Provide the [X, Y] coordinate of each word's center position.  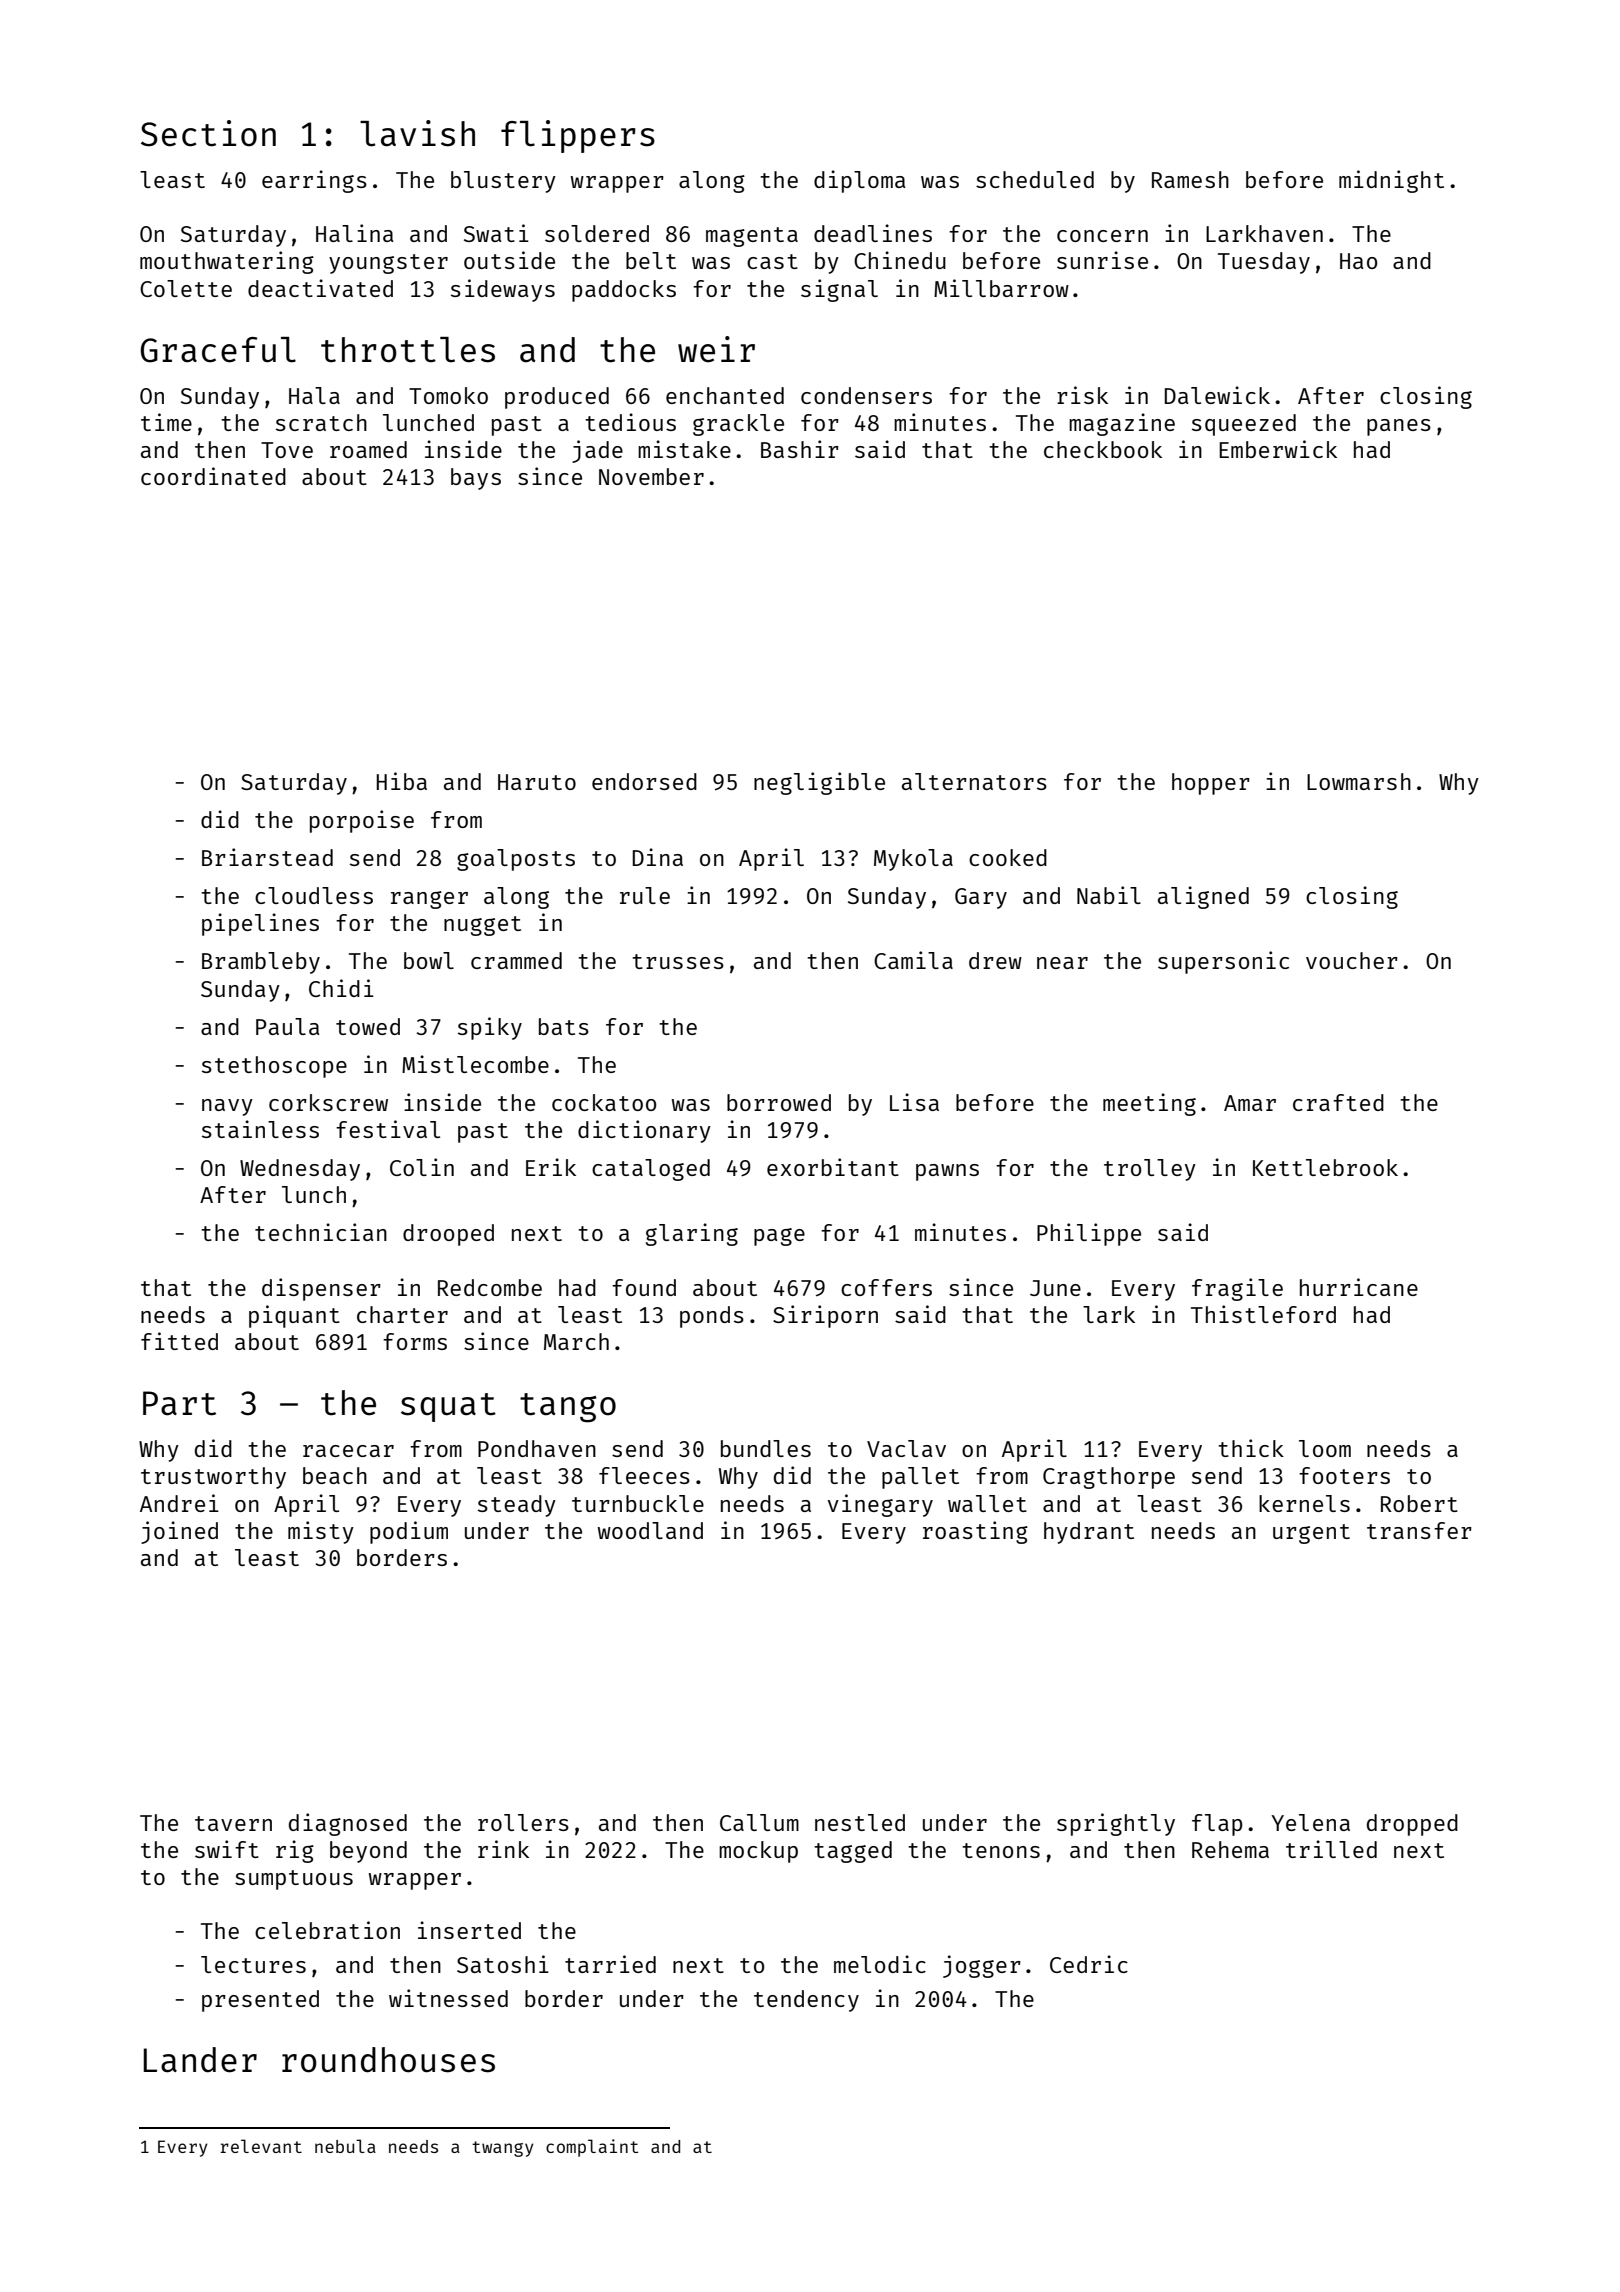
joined [179, 1532]
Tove [287, 450]
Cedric [1089, 1964]
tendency [806, 2001]
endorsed [644, 781]
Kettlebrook [1325, 1167]
